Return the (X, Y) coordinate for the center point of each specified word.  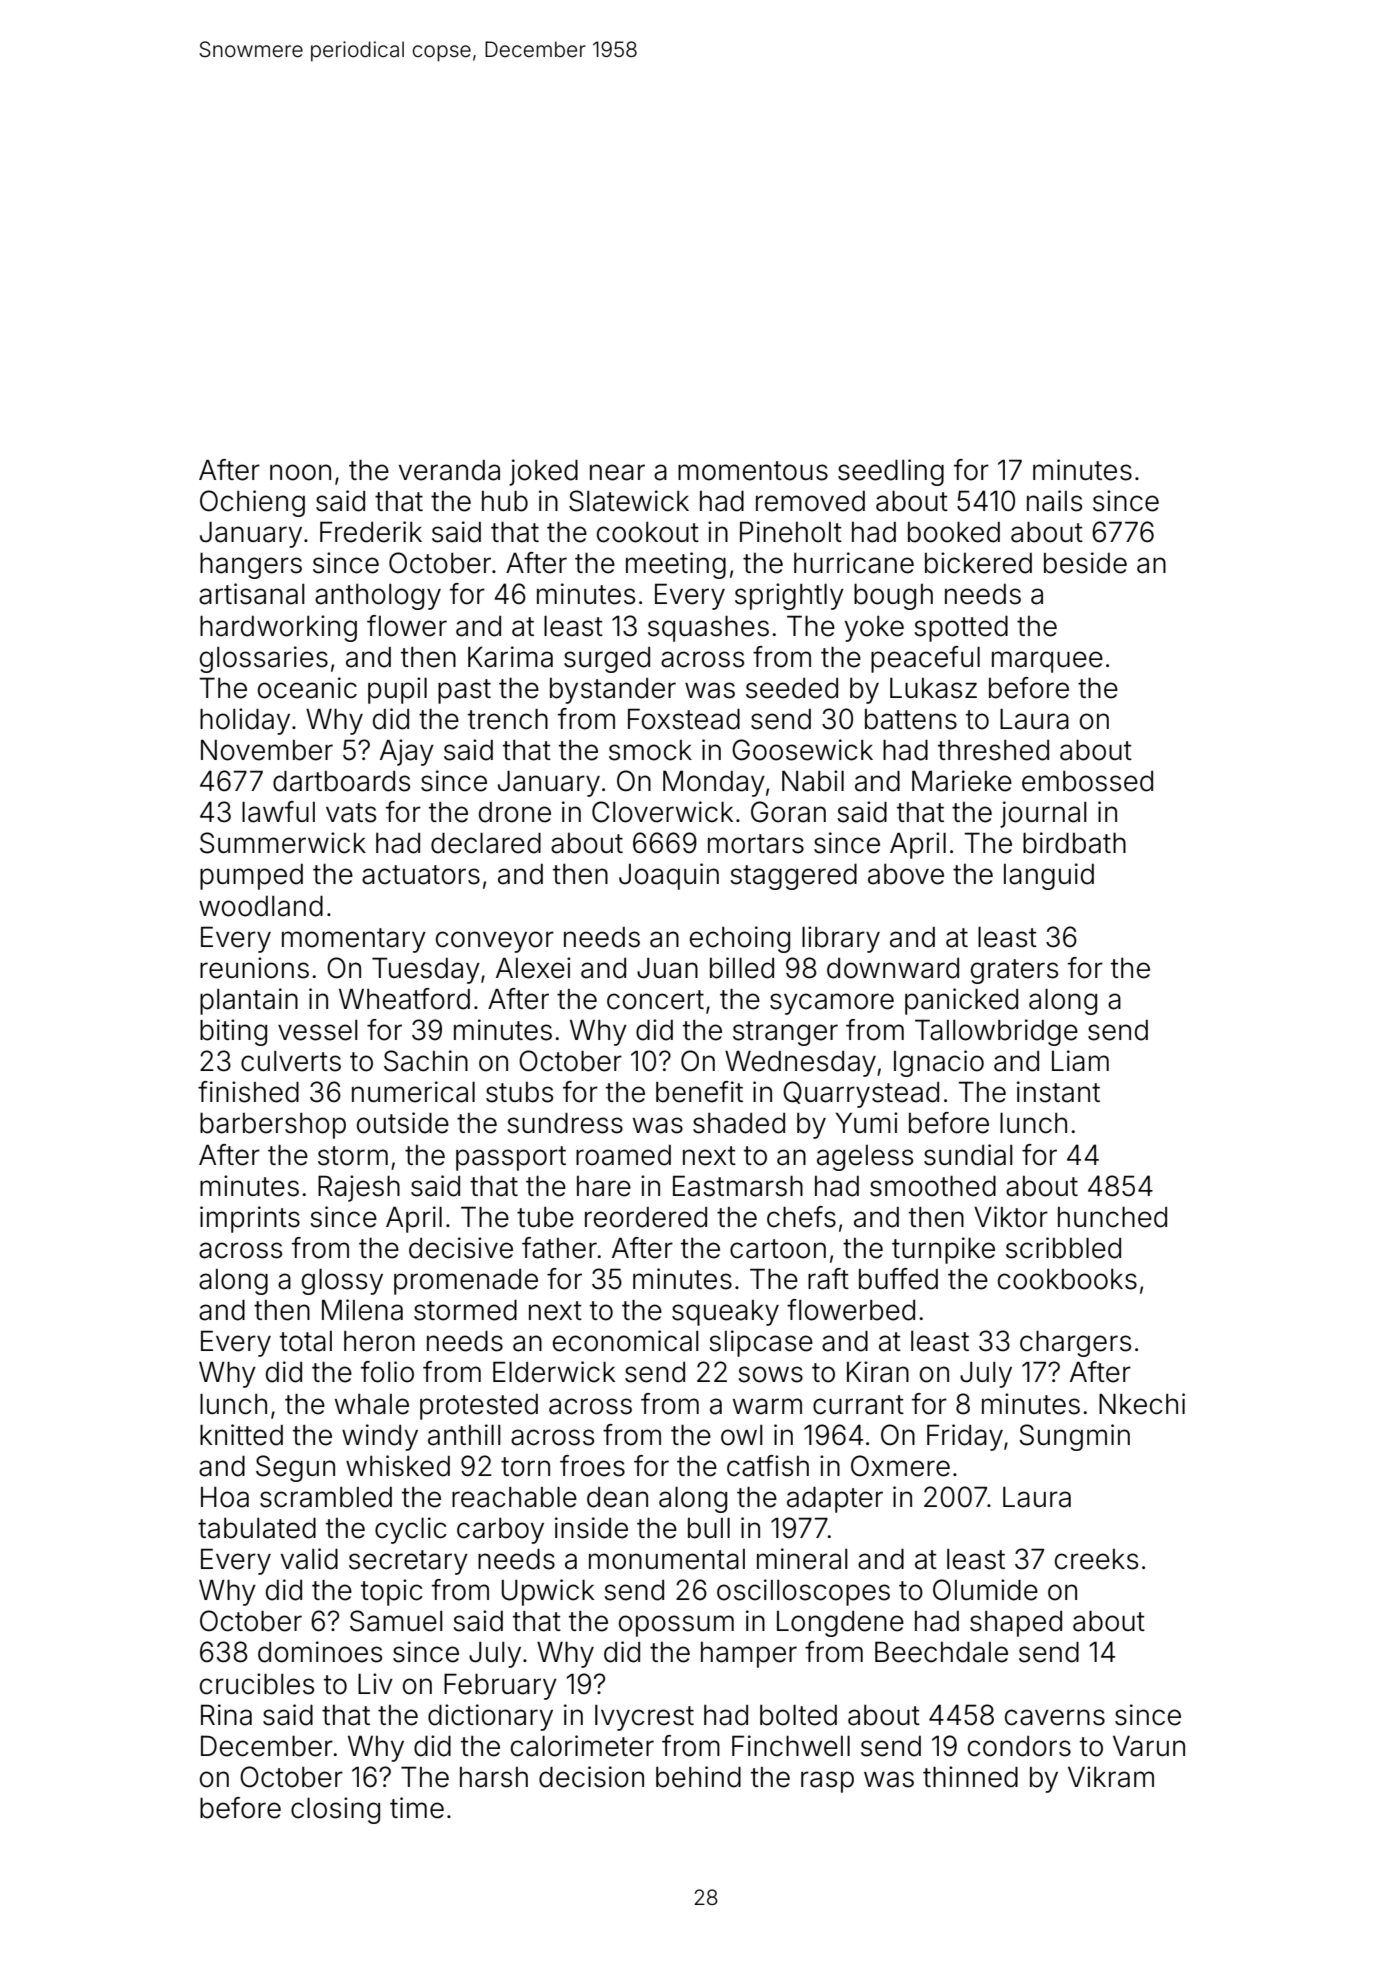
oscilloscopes (803, 1592)
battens (911, 719)
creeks (1096, 1559)
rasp (827, 1782)
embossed (1087, 781)
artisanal (252, 594)
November (267, 750)
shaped (1016, 1624)
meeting (676, 565)
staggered (793, 877)
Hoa (225, 1497)
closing (335, 1810)
